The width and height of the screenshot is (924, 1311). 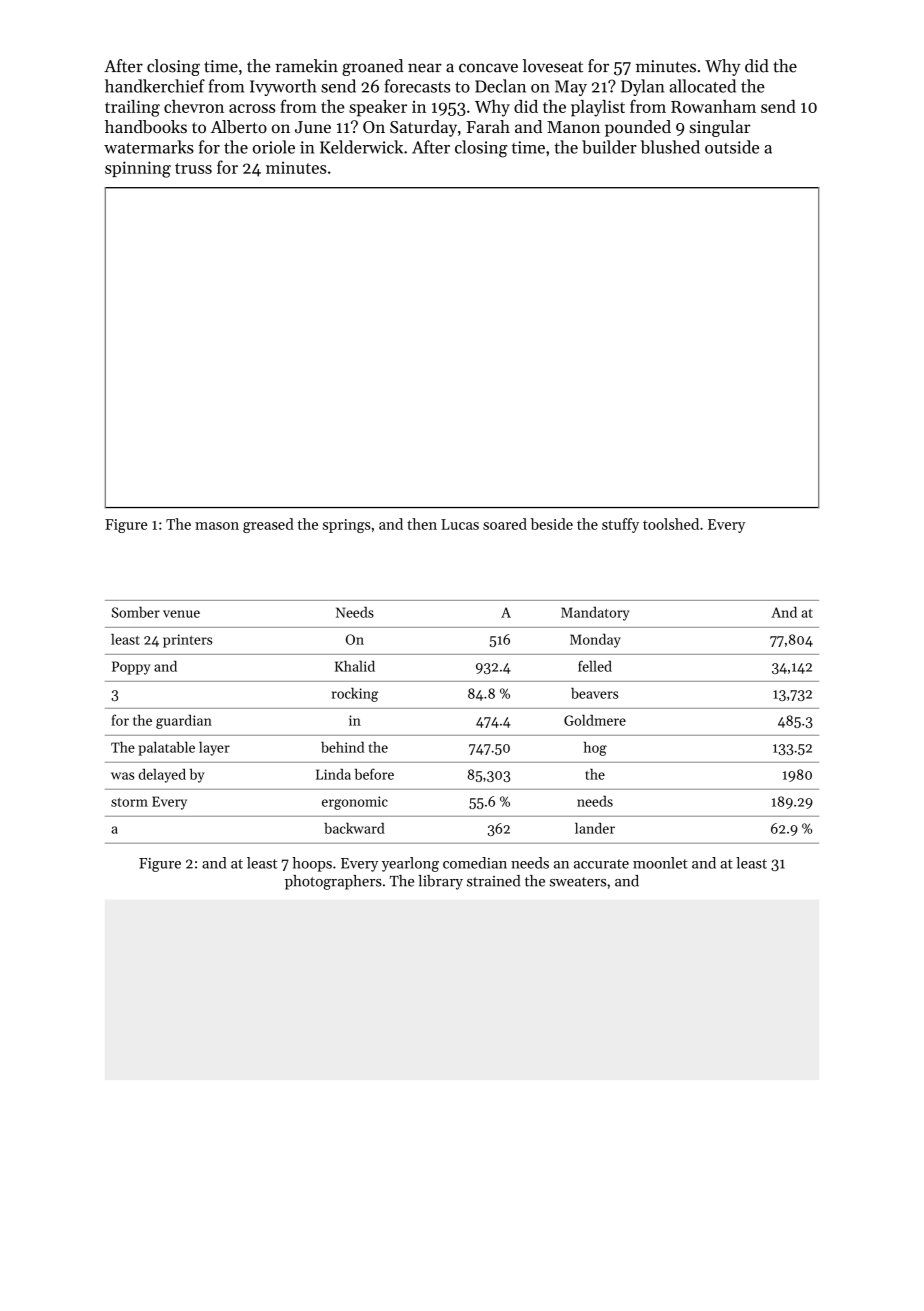 I want to click on builder, so click(x=609, y=147).
